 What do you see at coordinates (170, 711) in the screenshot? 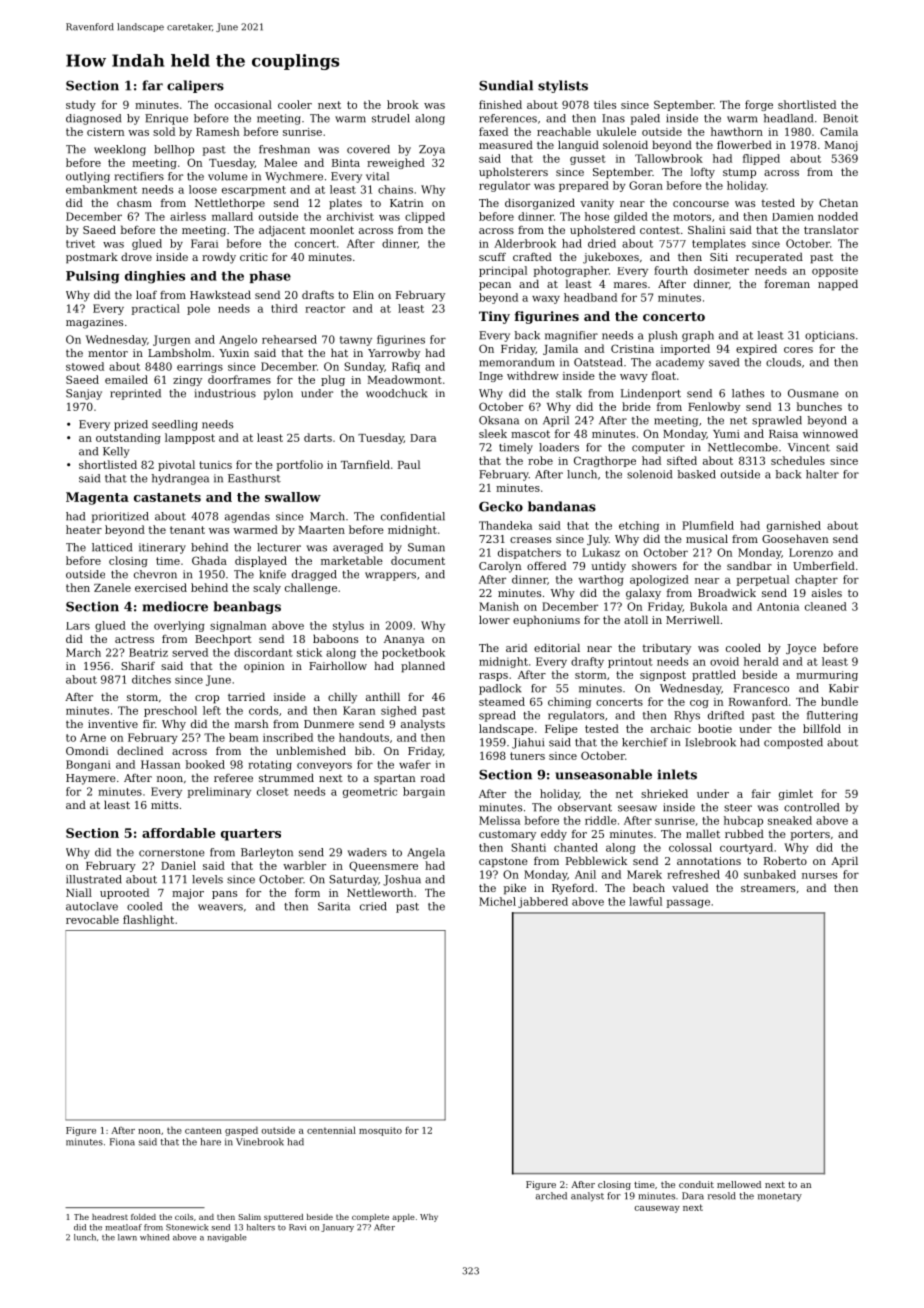
I see `preschool` at bounding box center [170, 711].
